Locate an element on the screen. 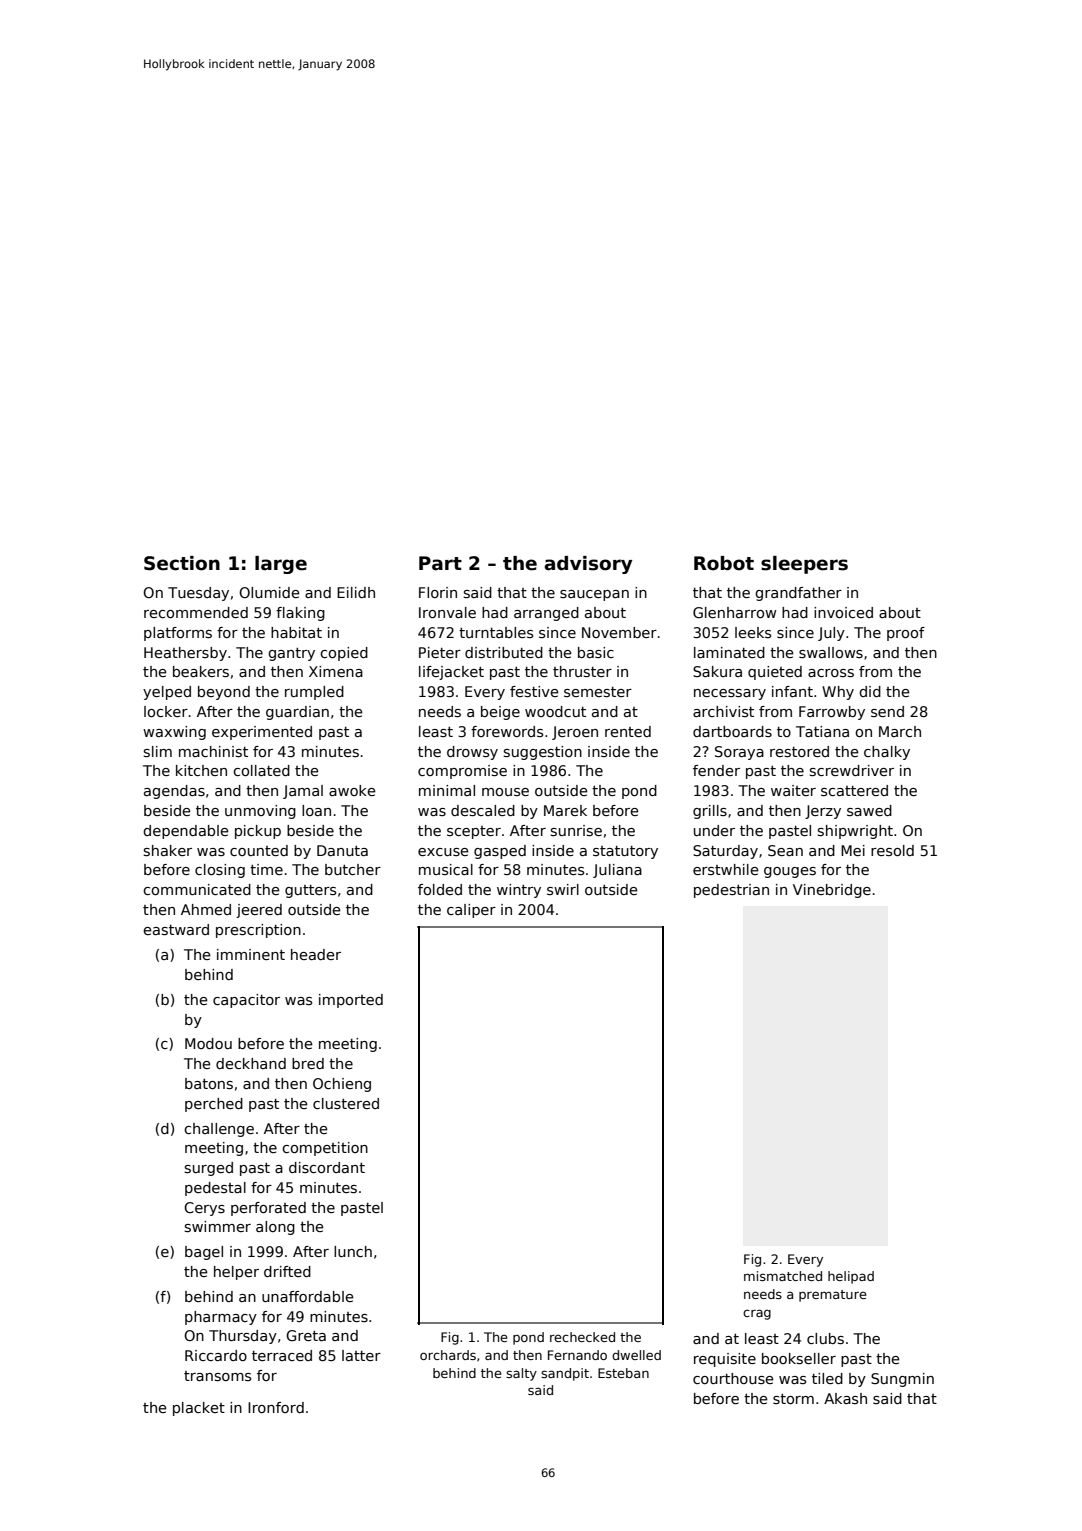 This screenshot has width=1082, height=1531. helipad is located at coordinates (851, 1277).
